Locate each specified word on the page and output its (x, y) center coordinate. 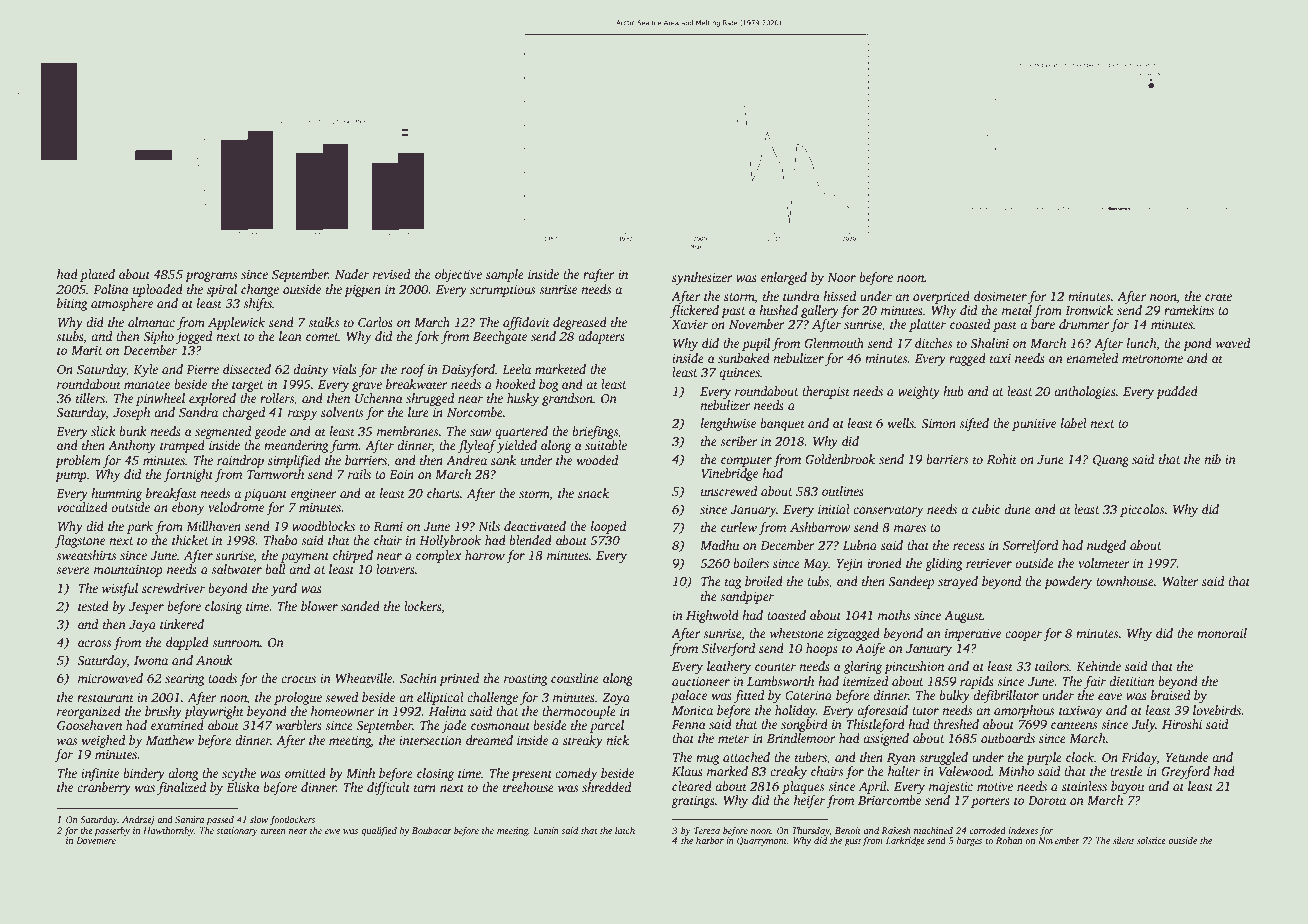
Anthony (132, 446)
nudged (1106, 546)
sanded (360, 606)
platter (927, 325)
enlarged (784, 278)
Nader (352, 274)
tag (733, 583)
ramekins (1189, 310)
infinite (100, 774)
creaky (788, 772)
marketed (560, 369)
